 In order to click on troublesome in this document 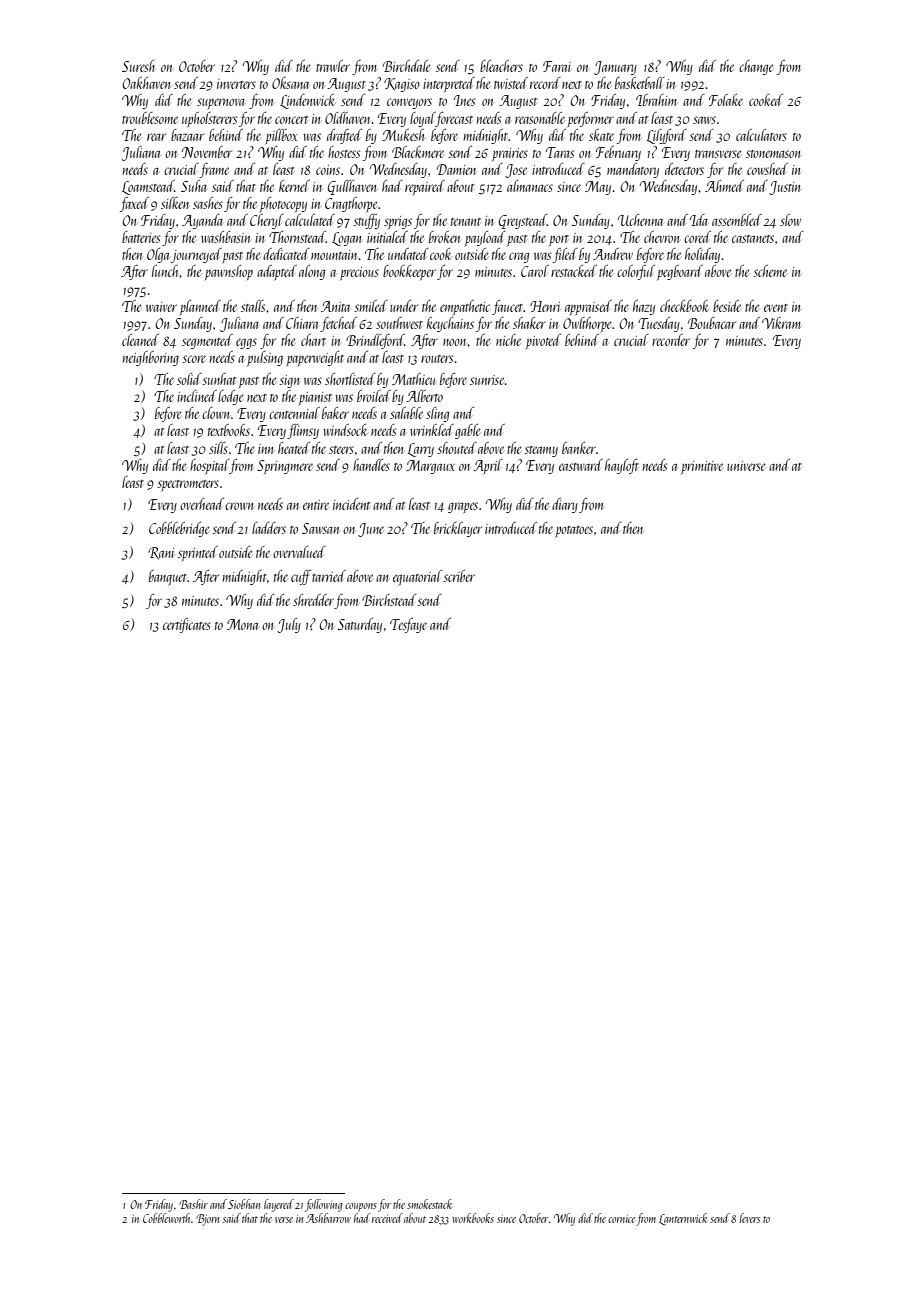, I will do `click(150, 118)`.
